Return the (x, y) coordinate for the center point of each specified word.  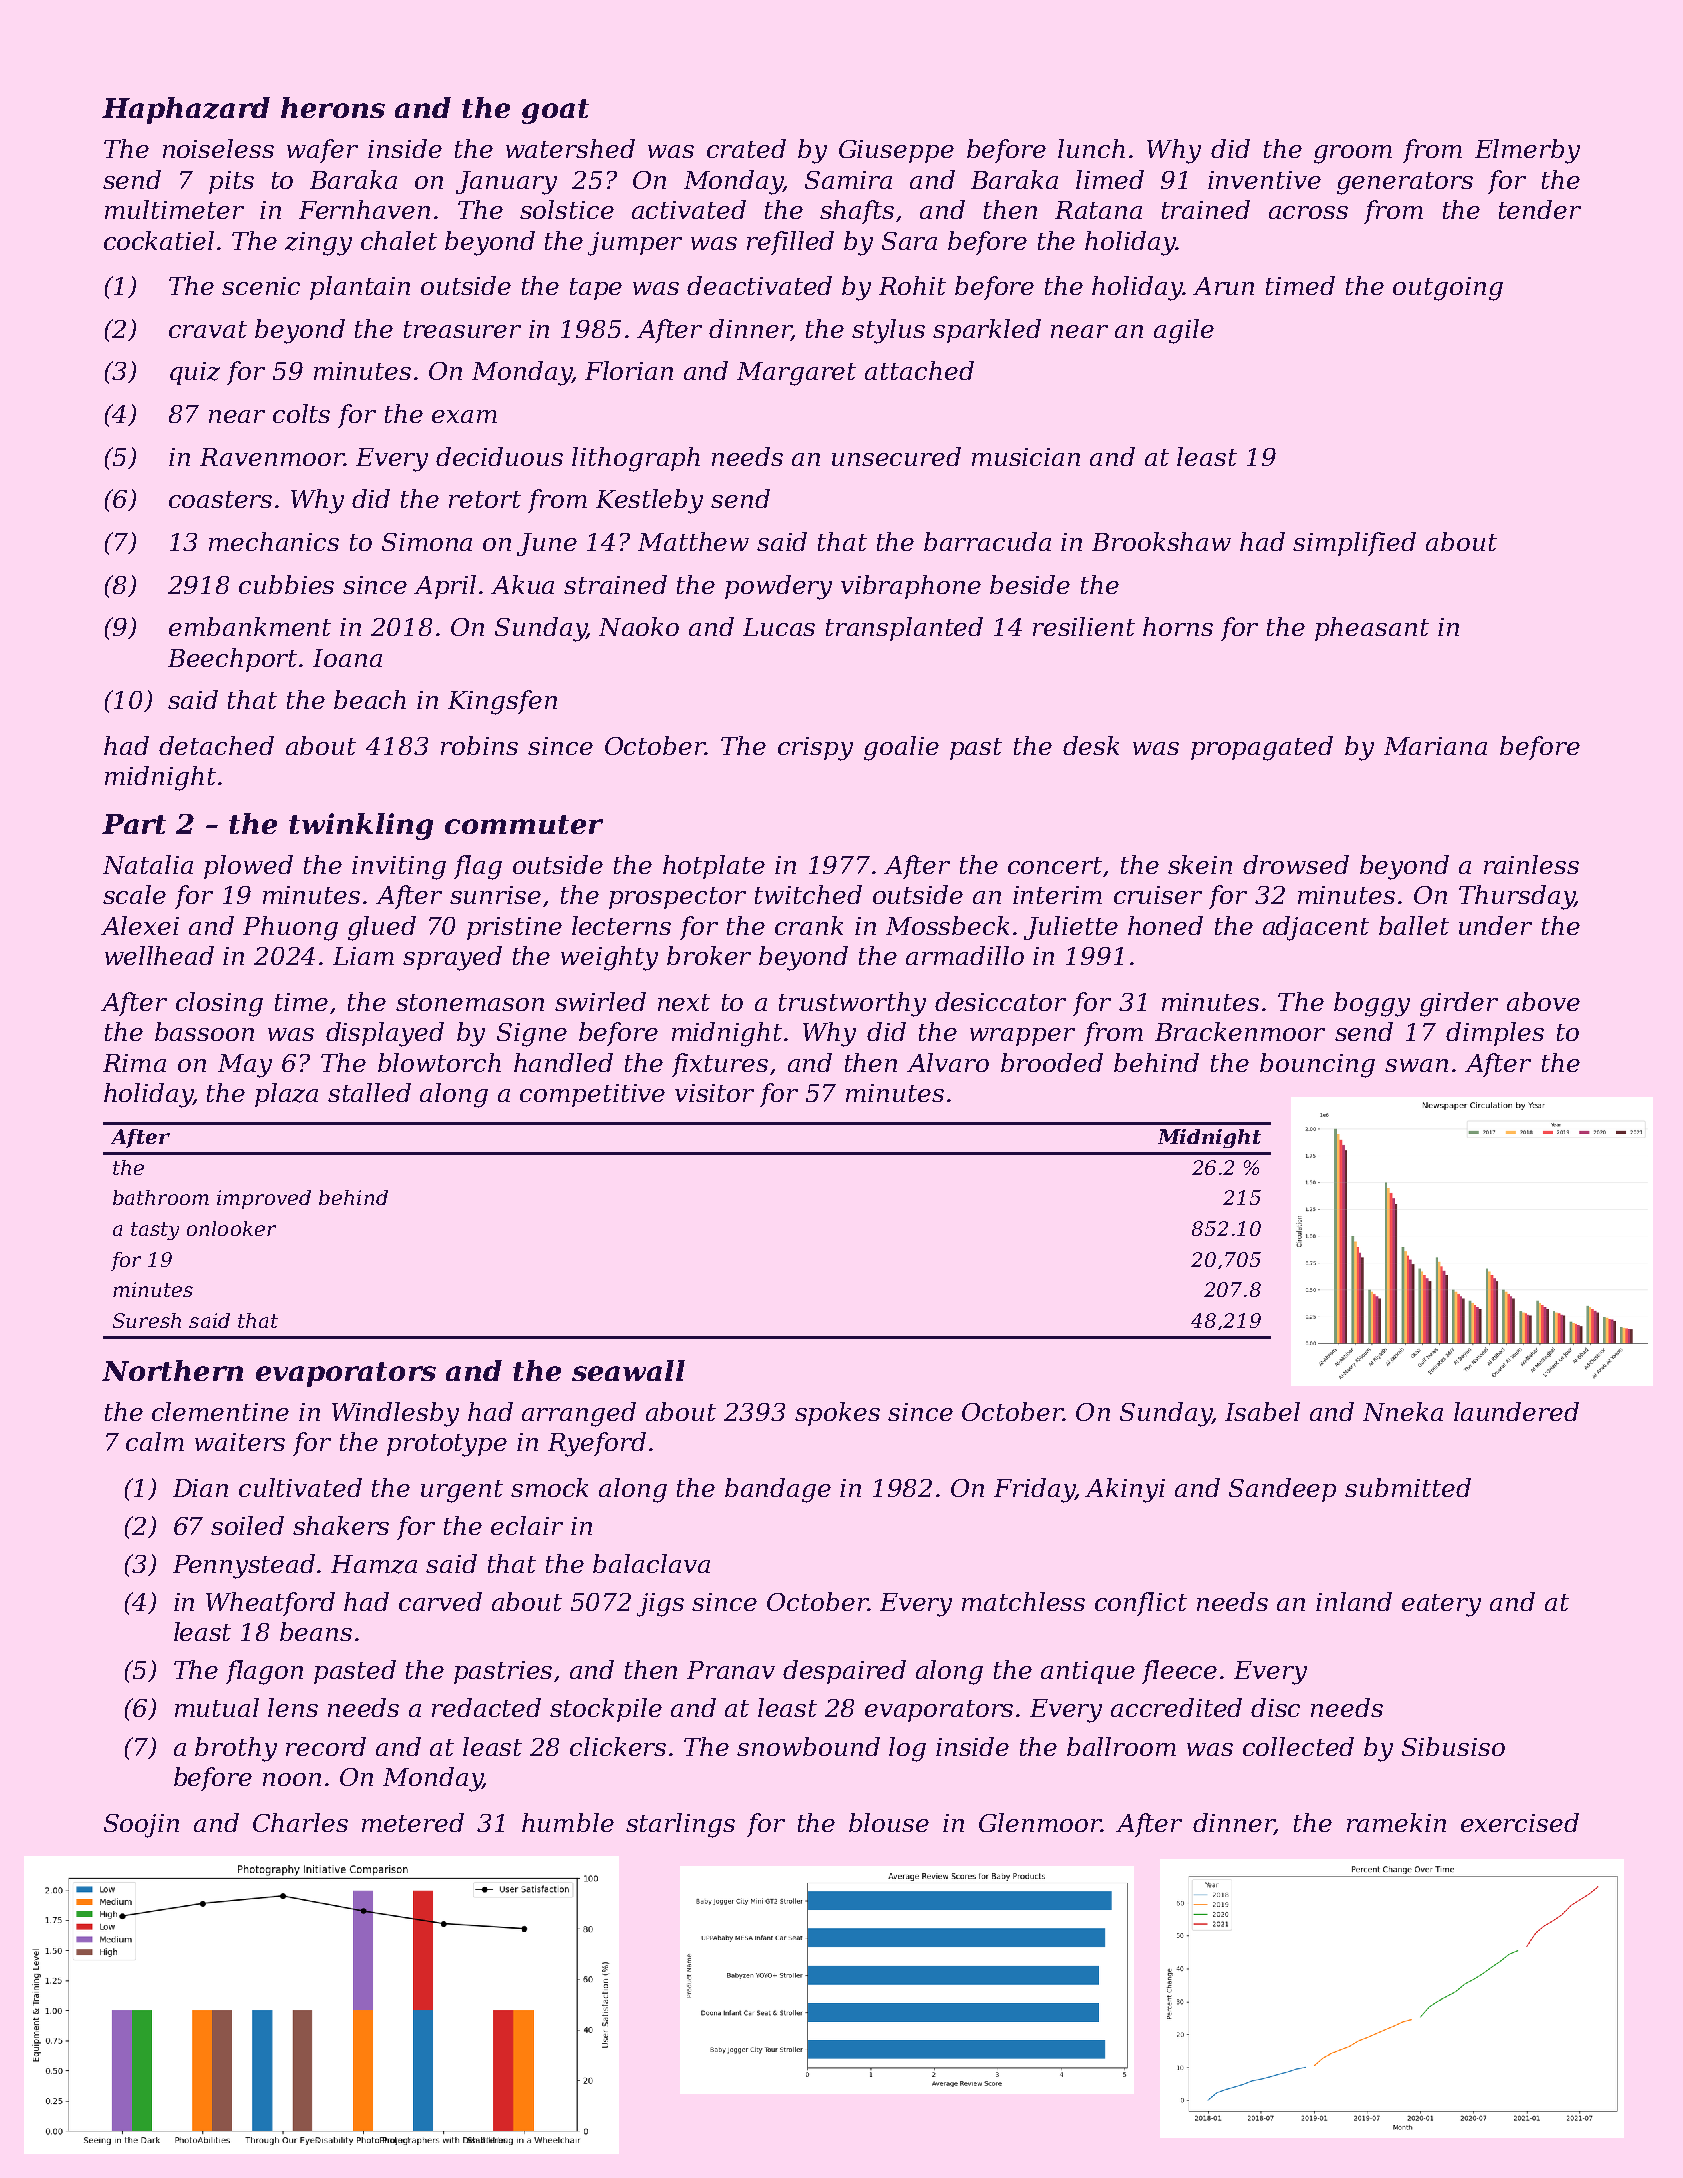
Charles (300, 1822)
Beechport (232, 660)
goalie (901, 748)
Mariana (1435, 746)
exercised (1520, 1822)
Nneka (1403, 1411)
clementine (220, 1411)
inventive (1264, 180)
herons (333, 107)
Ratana (1098, 210)
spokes (837, 1414)
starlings (680, 1825)
